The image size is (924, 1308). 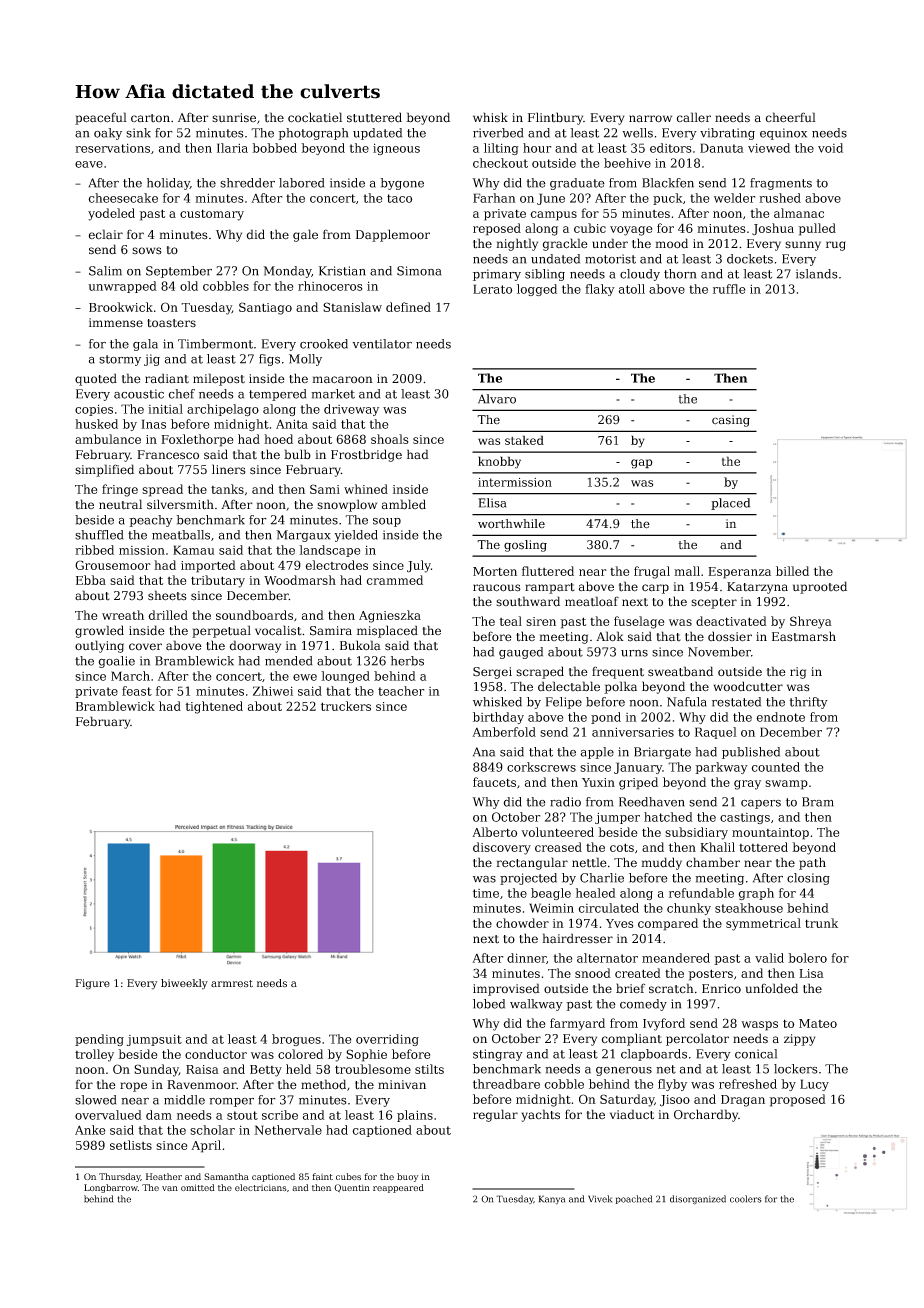 I want to click on gale, so click(x=305, y=235).
